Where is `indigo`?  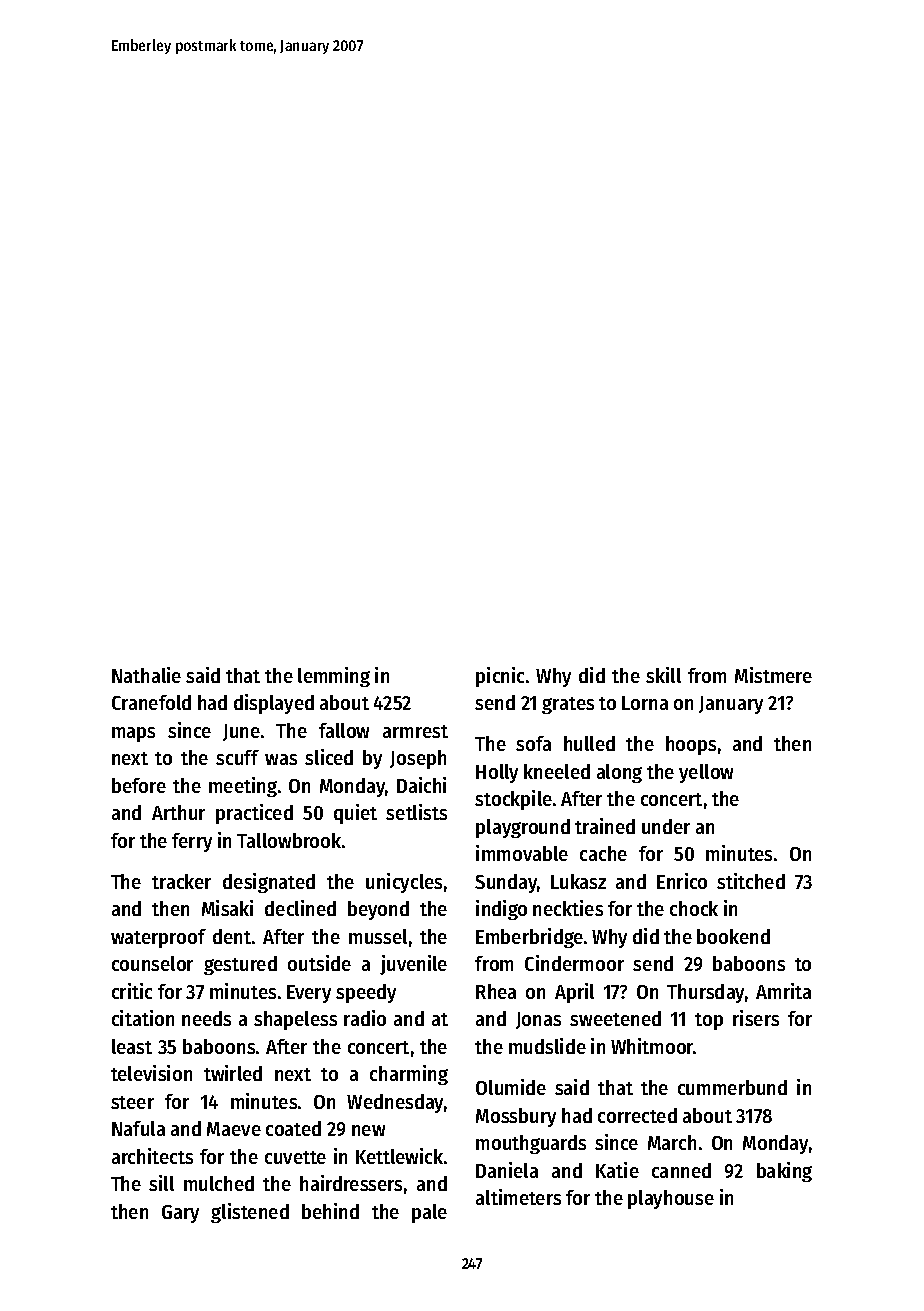
indigo is located at coordinates (501, 910).
